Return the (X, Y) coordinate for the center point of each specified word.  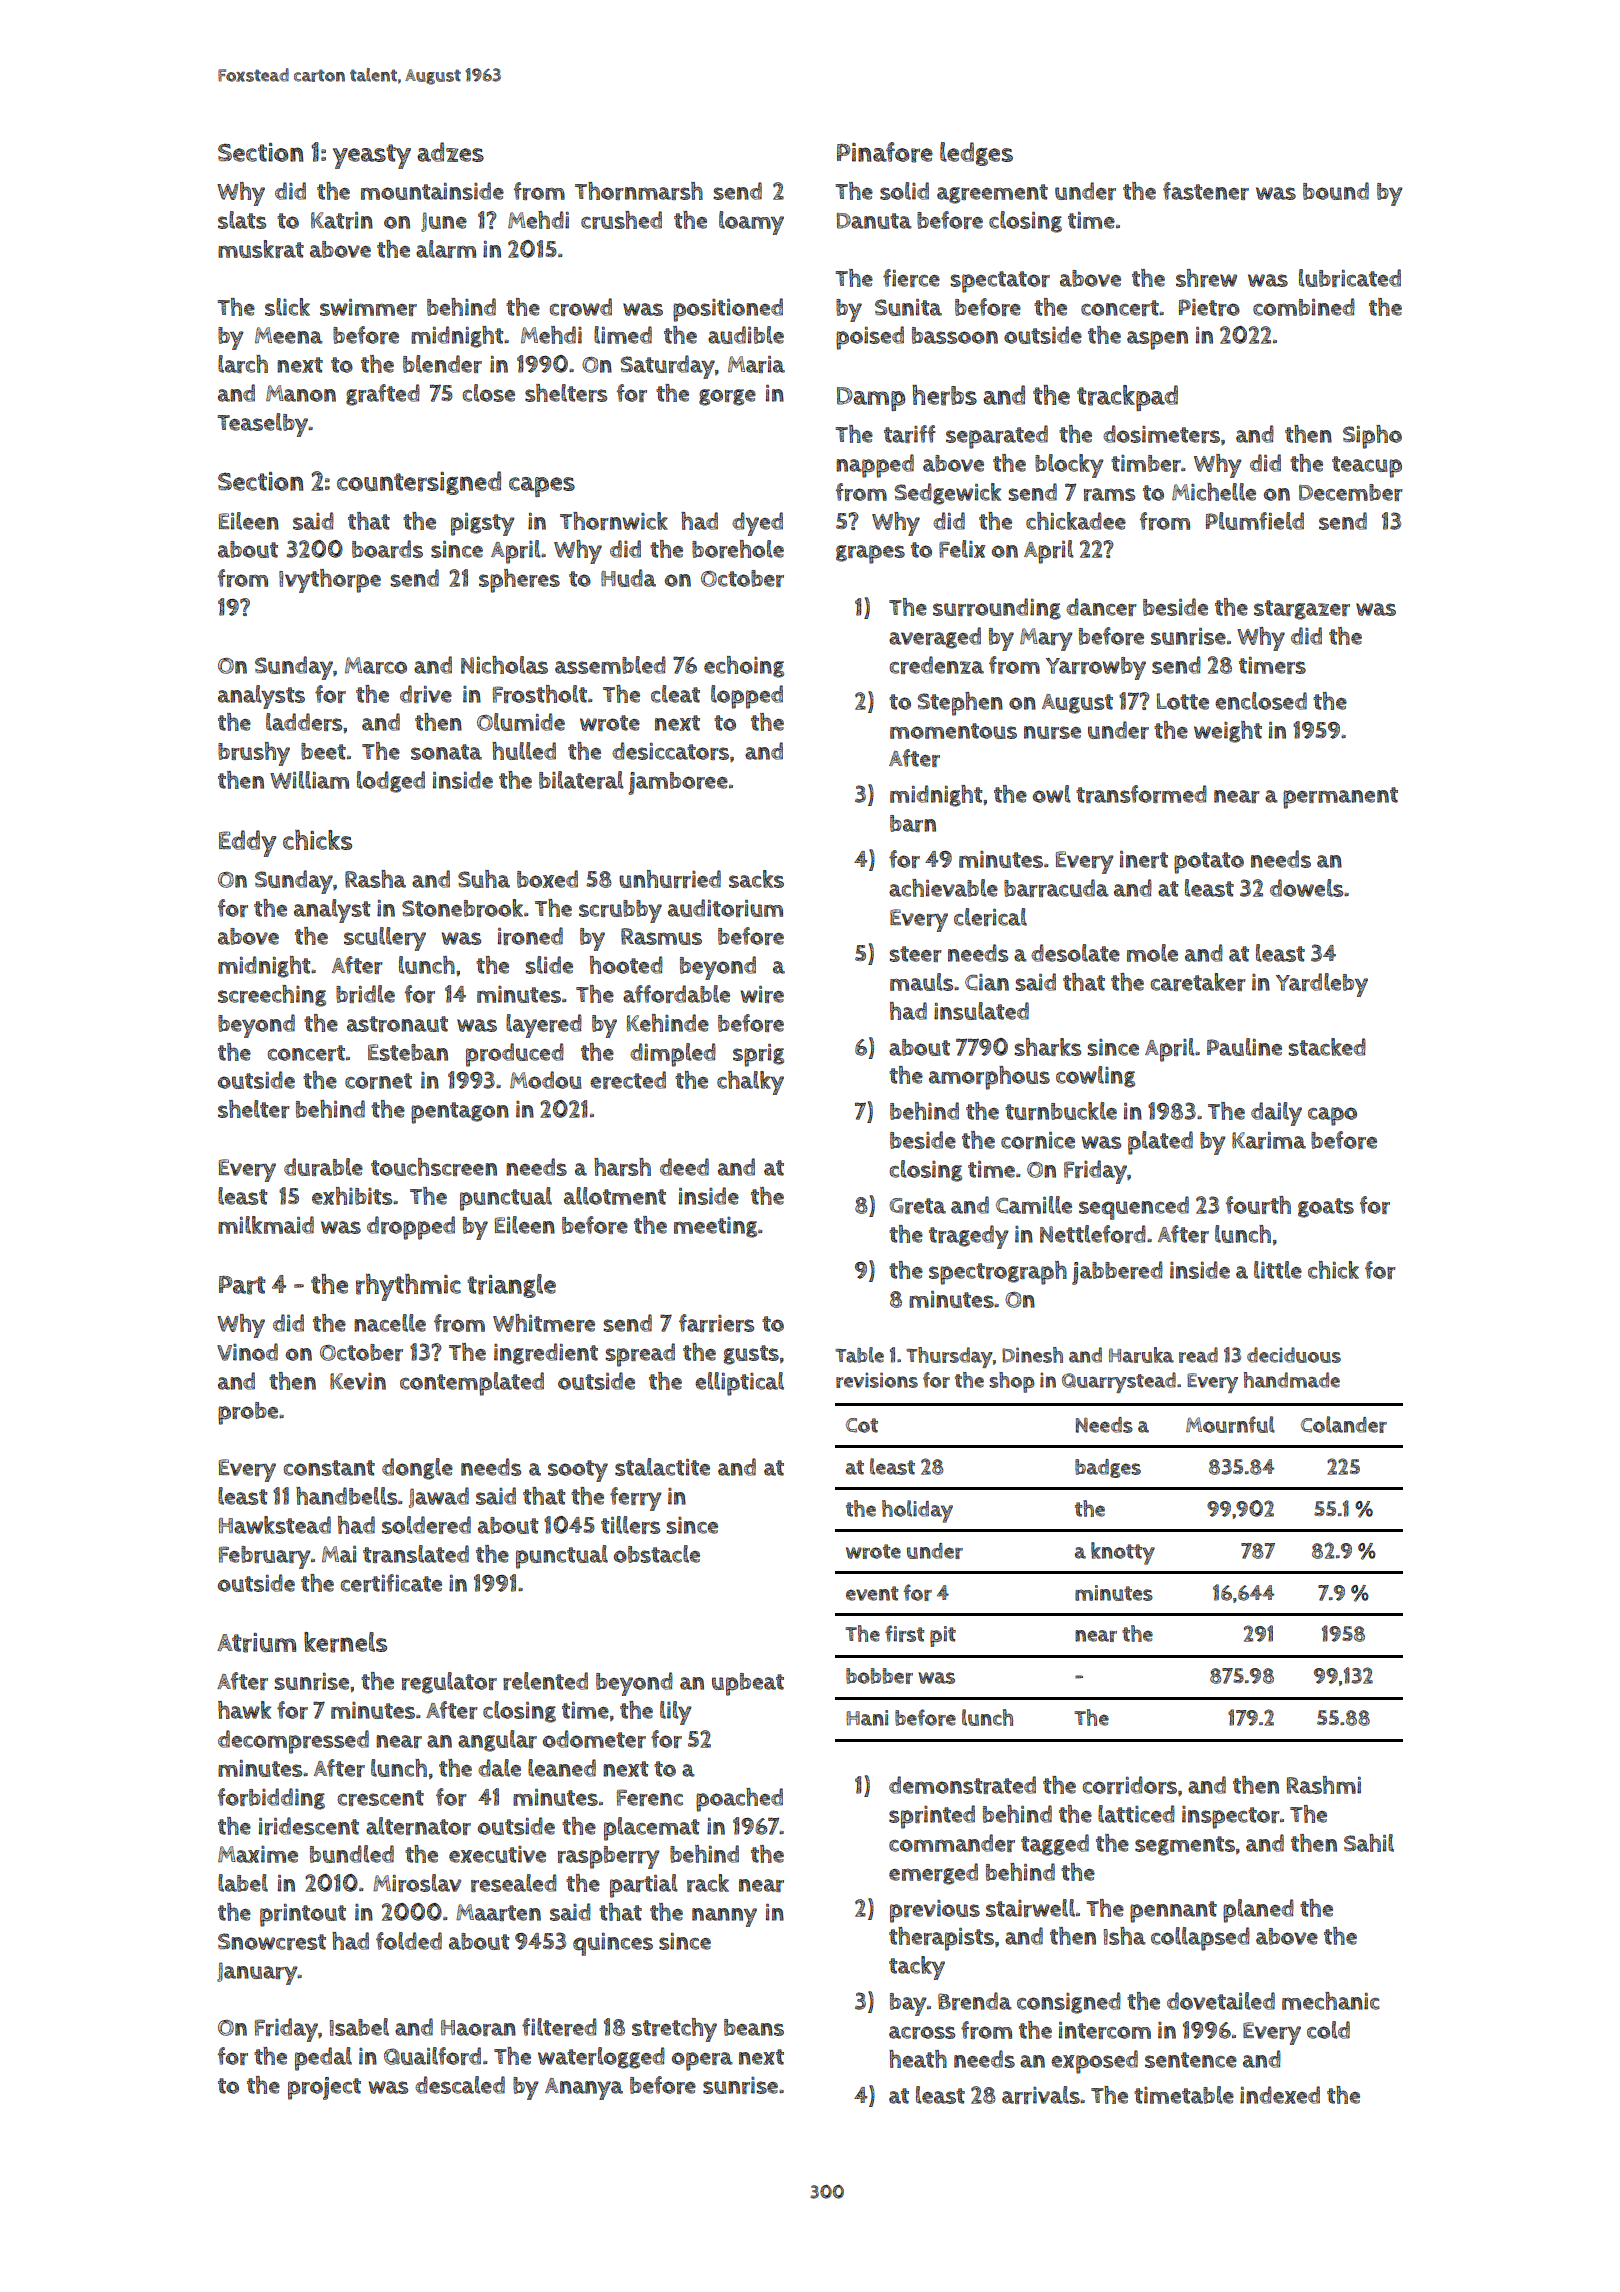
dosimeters (1161, 434)
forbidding (271, 1799)
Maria (756, 364)
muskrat (261, 249)
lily (676, 1713)
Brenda (975, 2001)
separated (997, 437)
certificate (391, 1583)
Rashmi (1323, 1785)
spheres (519, 581)
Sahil (1369, 1843)
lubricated (1350, 278)
